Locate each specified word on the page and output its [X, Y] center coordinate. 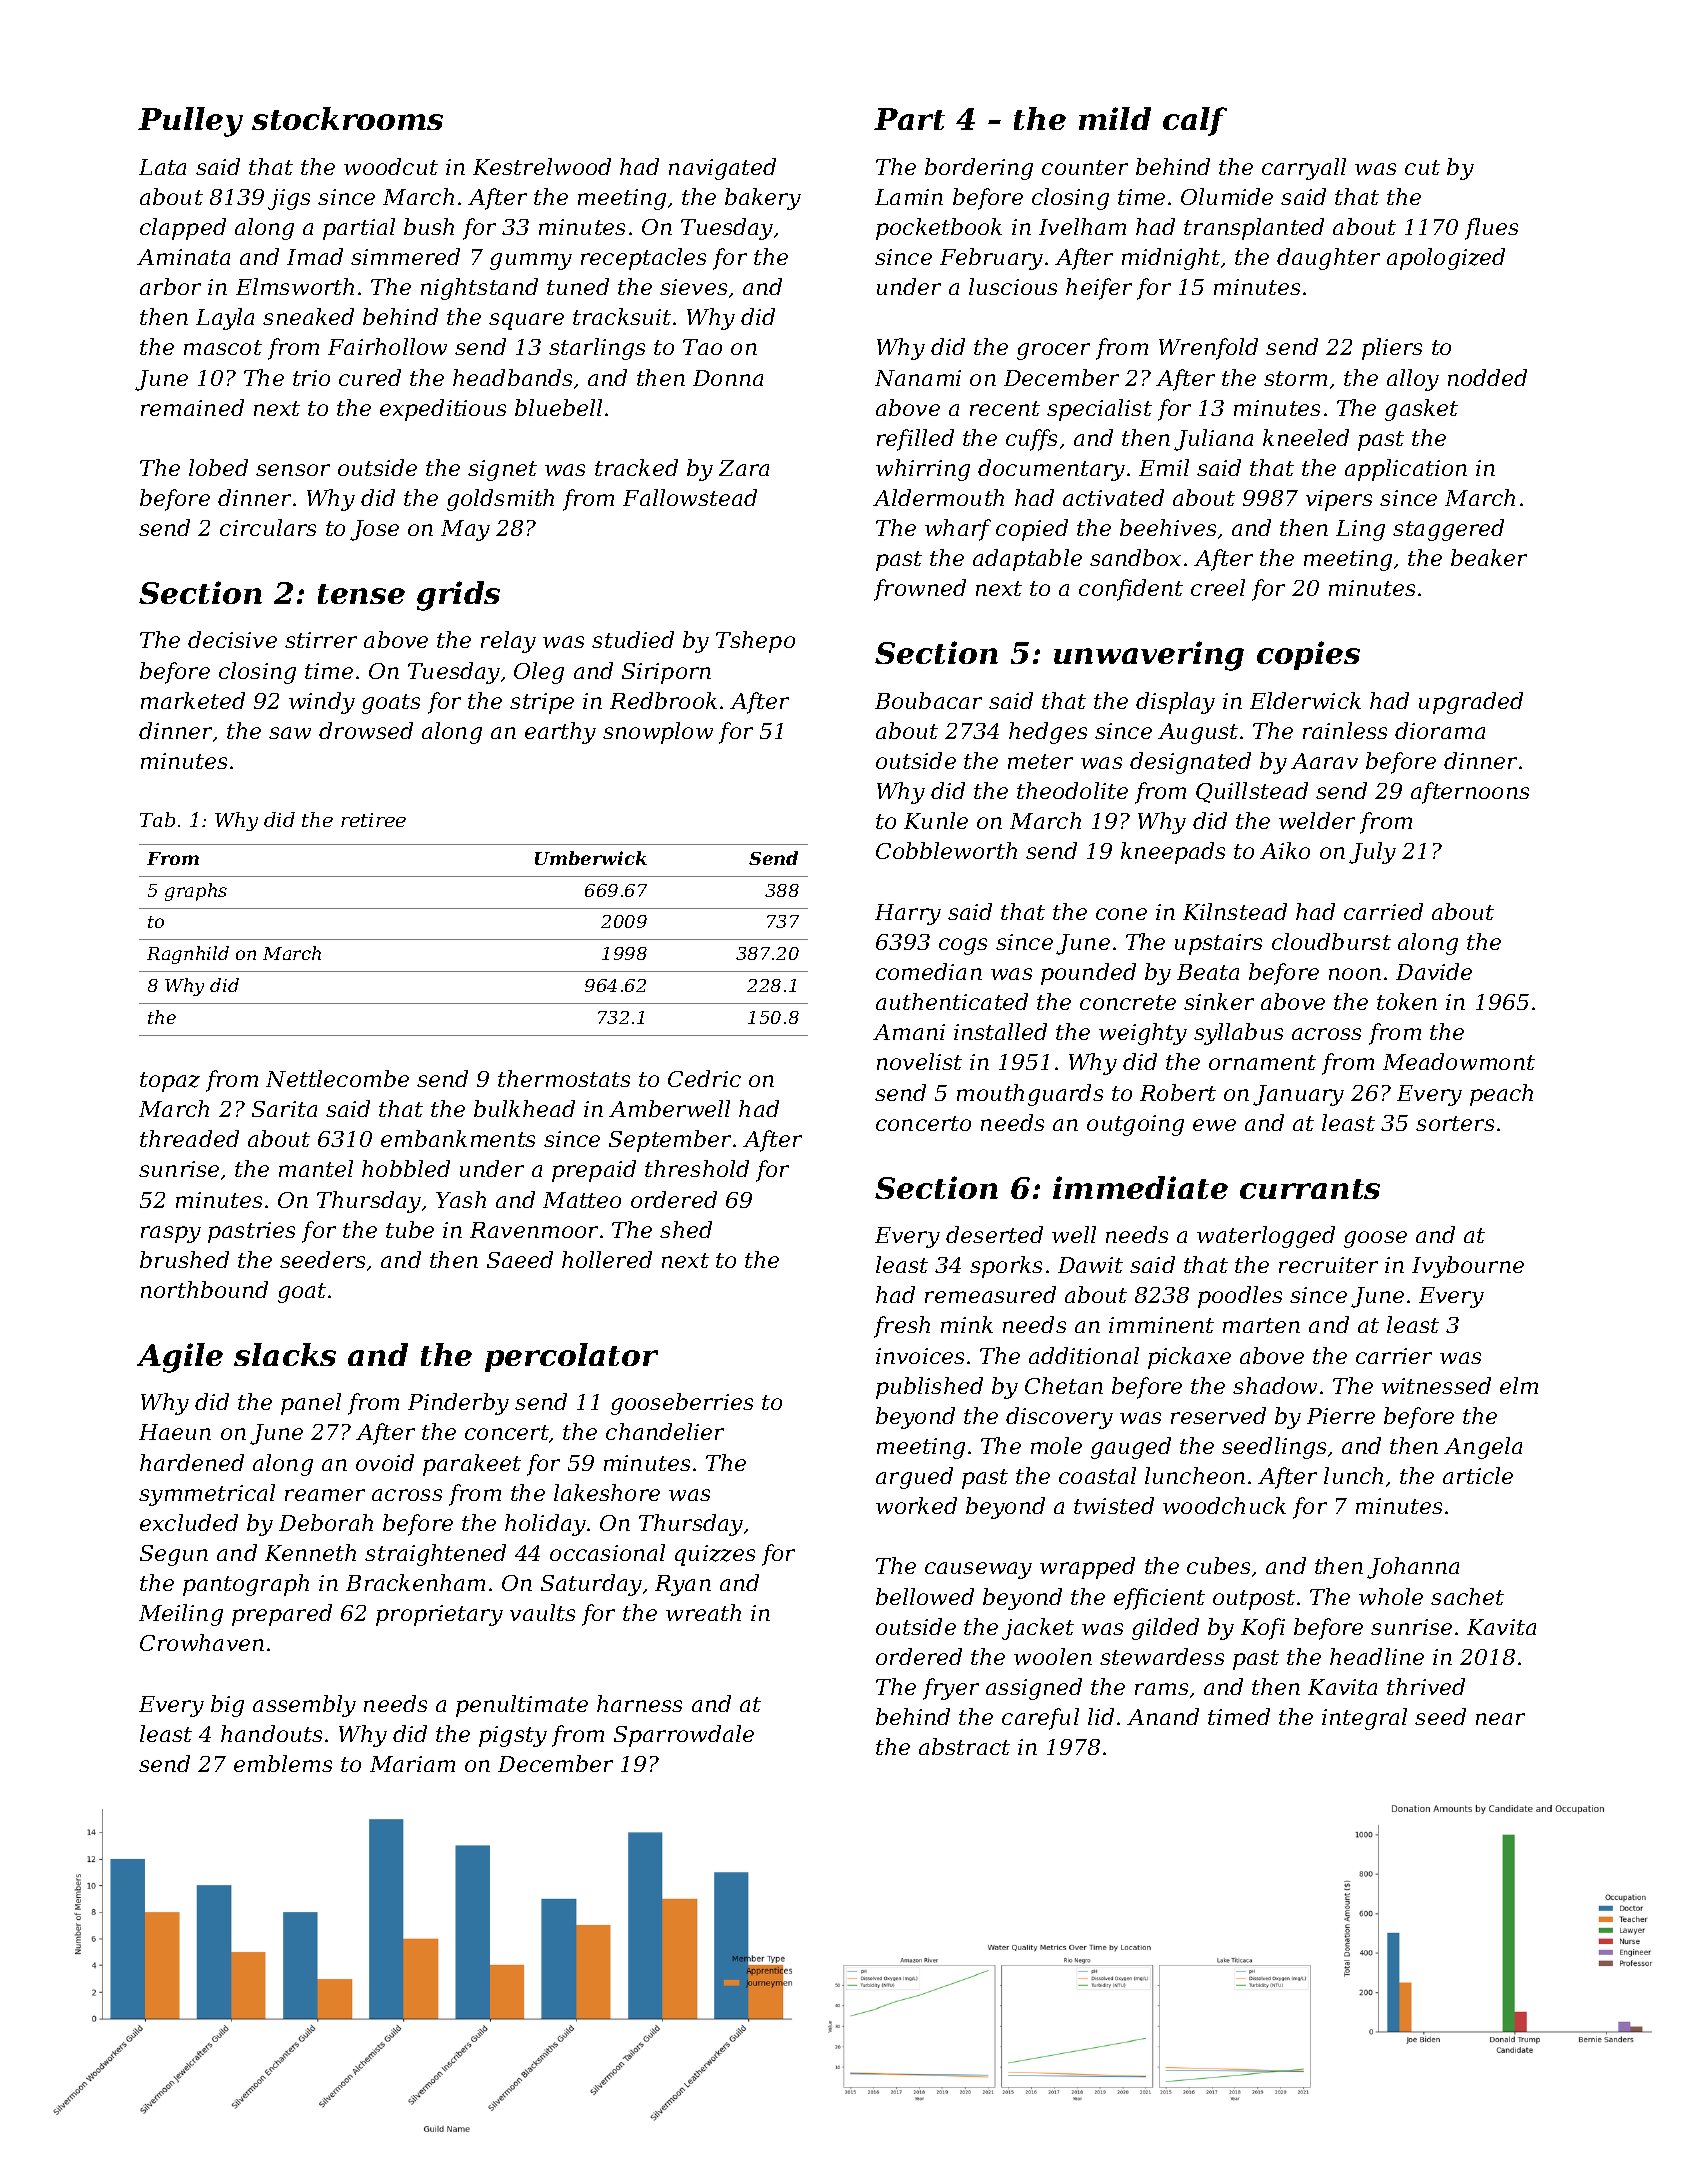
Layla [225, 319]
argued [914, 1478]
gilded [1165, 1629]
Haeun [175, 1432]
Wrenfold [1208, 349]
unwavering [1149, 656]
